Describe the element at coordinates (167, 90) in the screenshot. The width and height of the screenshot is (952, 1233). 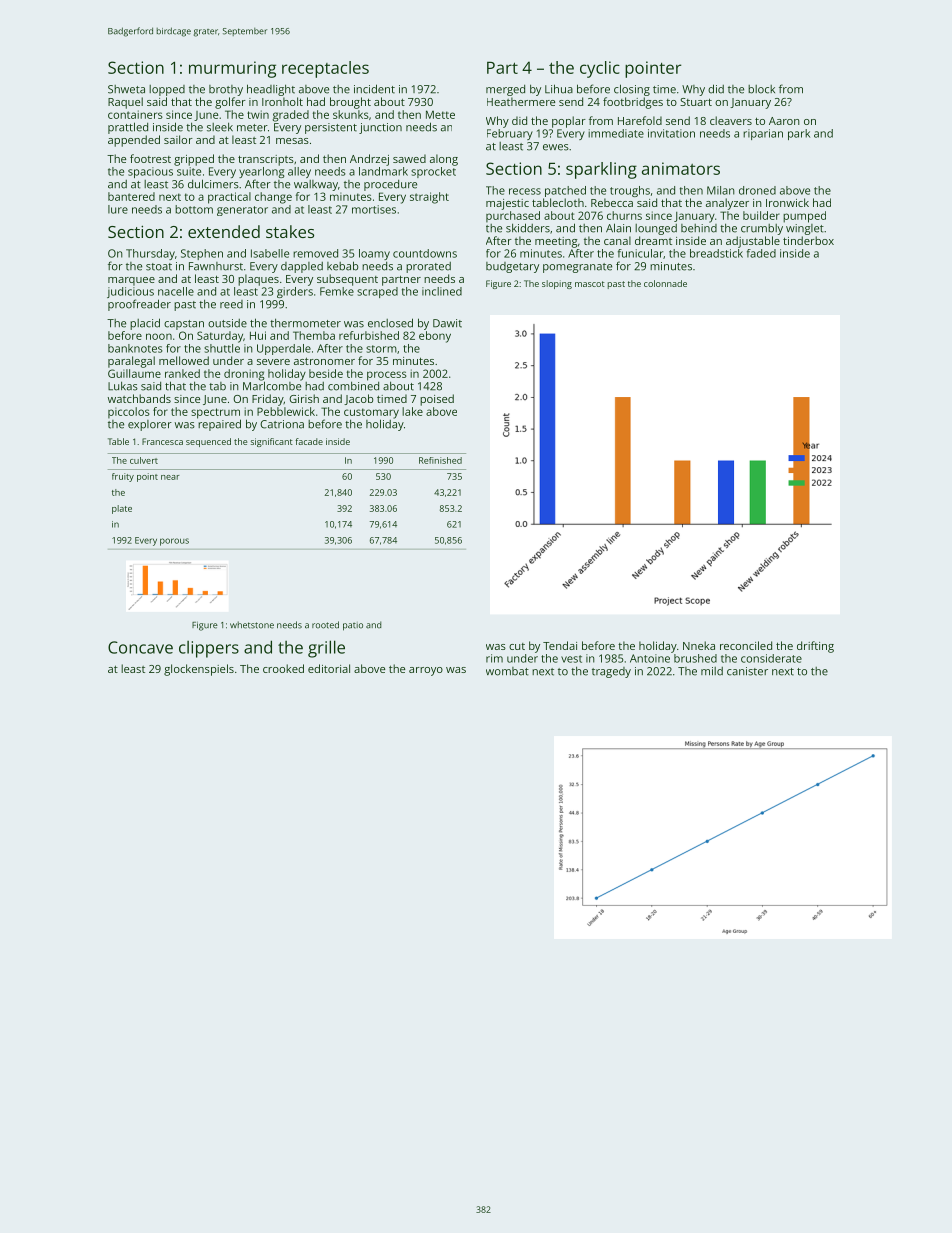
I see `lopped` at that location.
